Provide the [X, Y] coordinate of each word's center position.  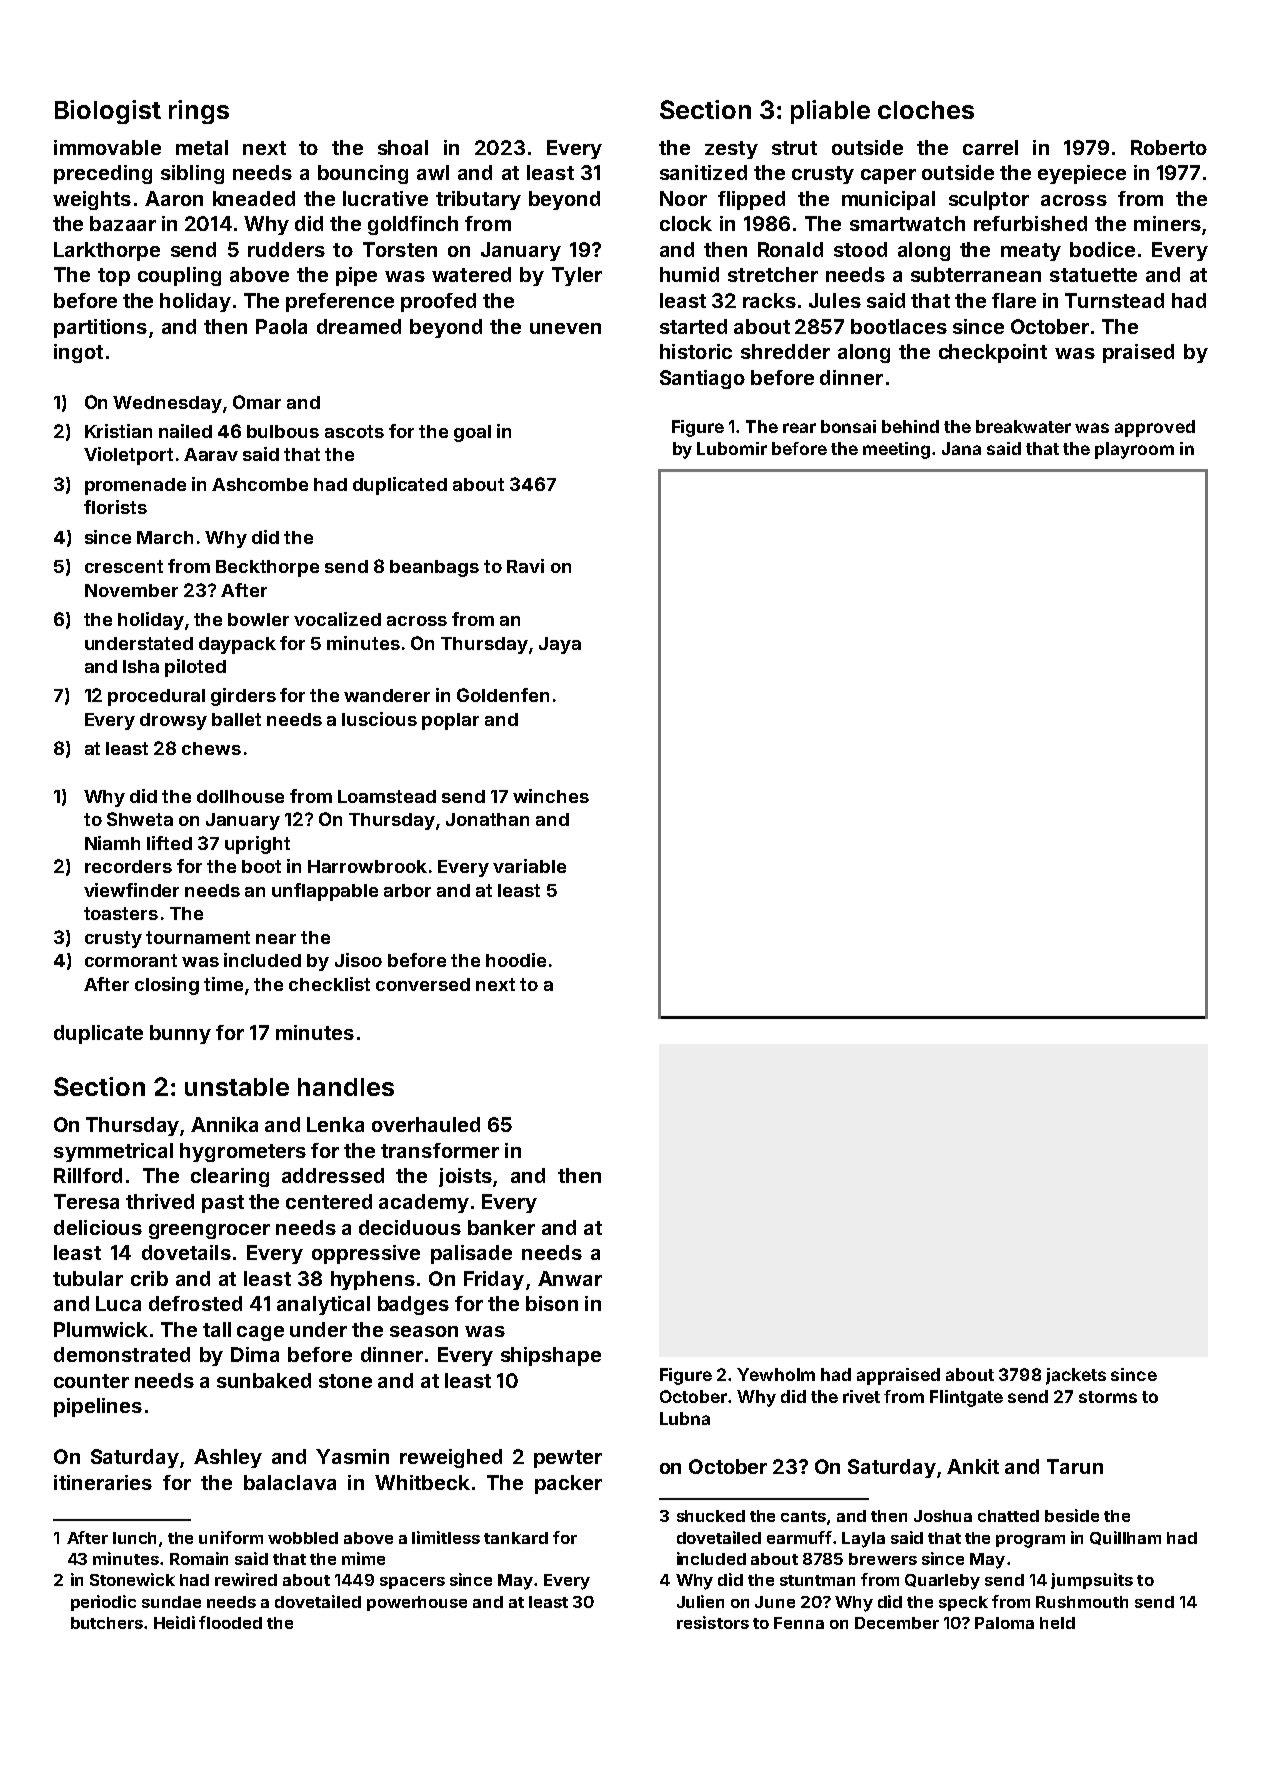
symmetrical [113, 1152]
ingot [78, 353]
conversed [423, 984]
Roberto [1169, 147]
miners [1167, 223]
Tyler [577, 276]
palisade [471, 1254]
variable [529, 866]
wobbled [303, 1538]
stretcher [773, 274]
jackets [1076, 1376]
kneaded [254, 198]
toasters [121, 913]
